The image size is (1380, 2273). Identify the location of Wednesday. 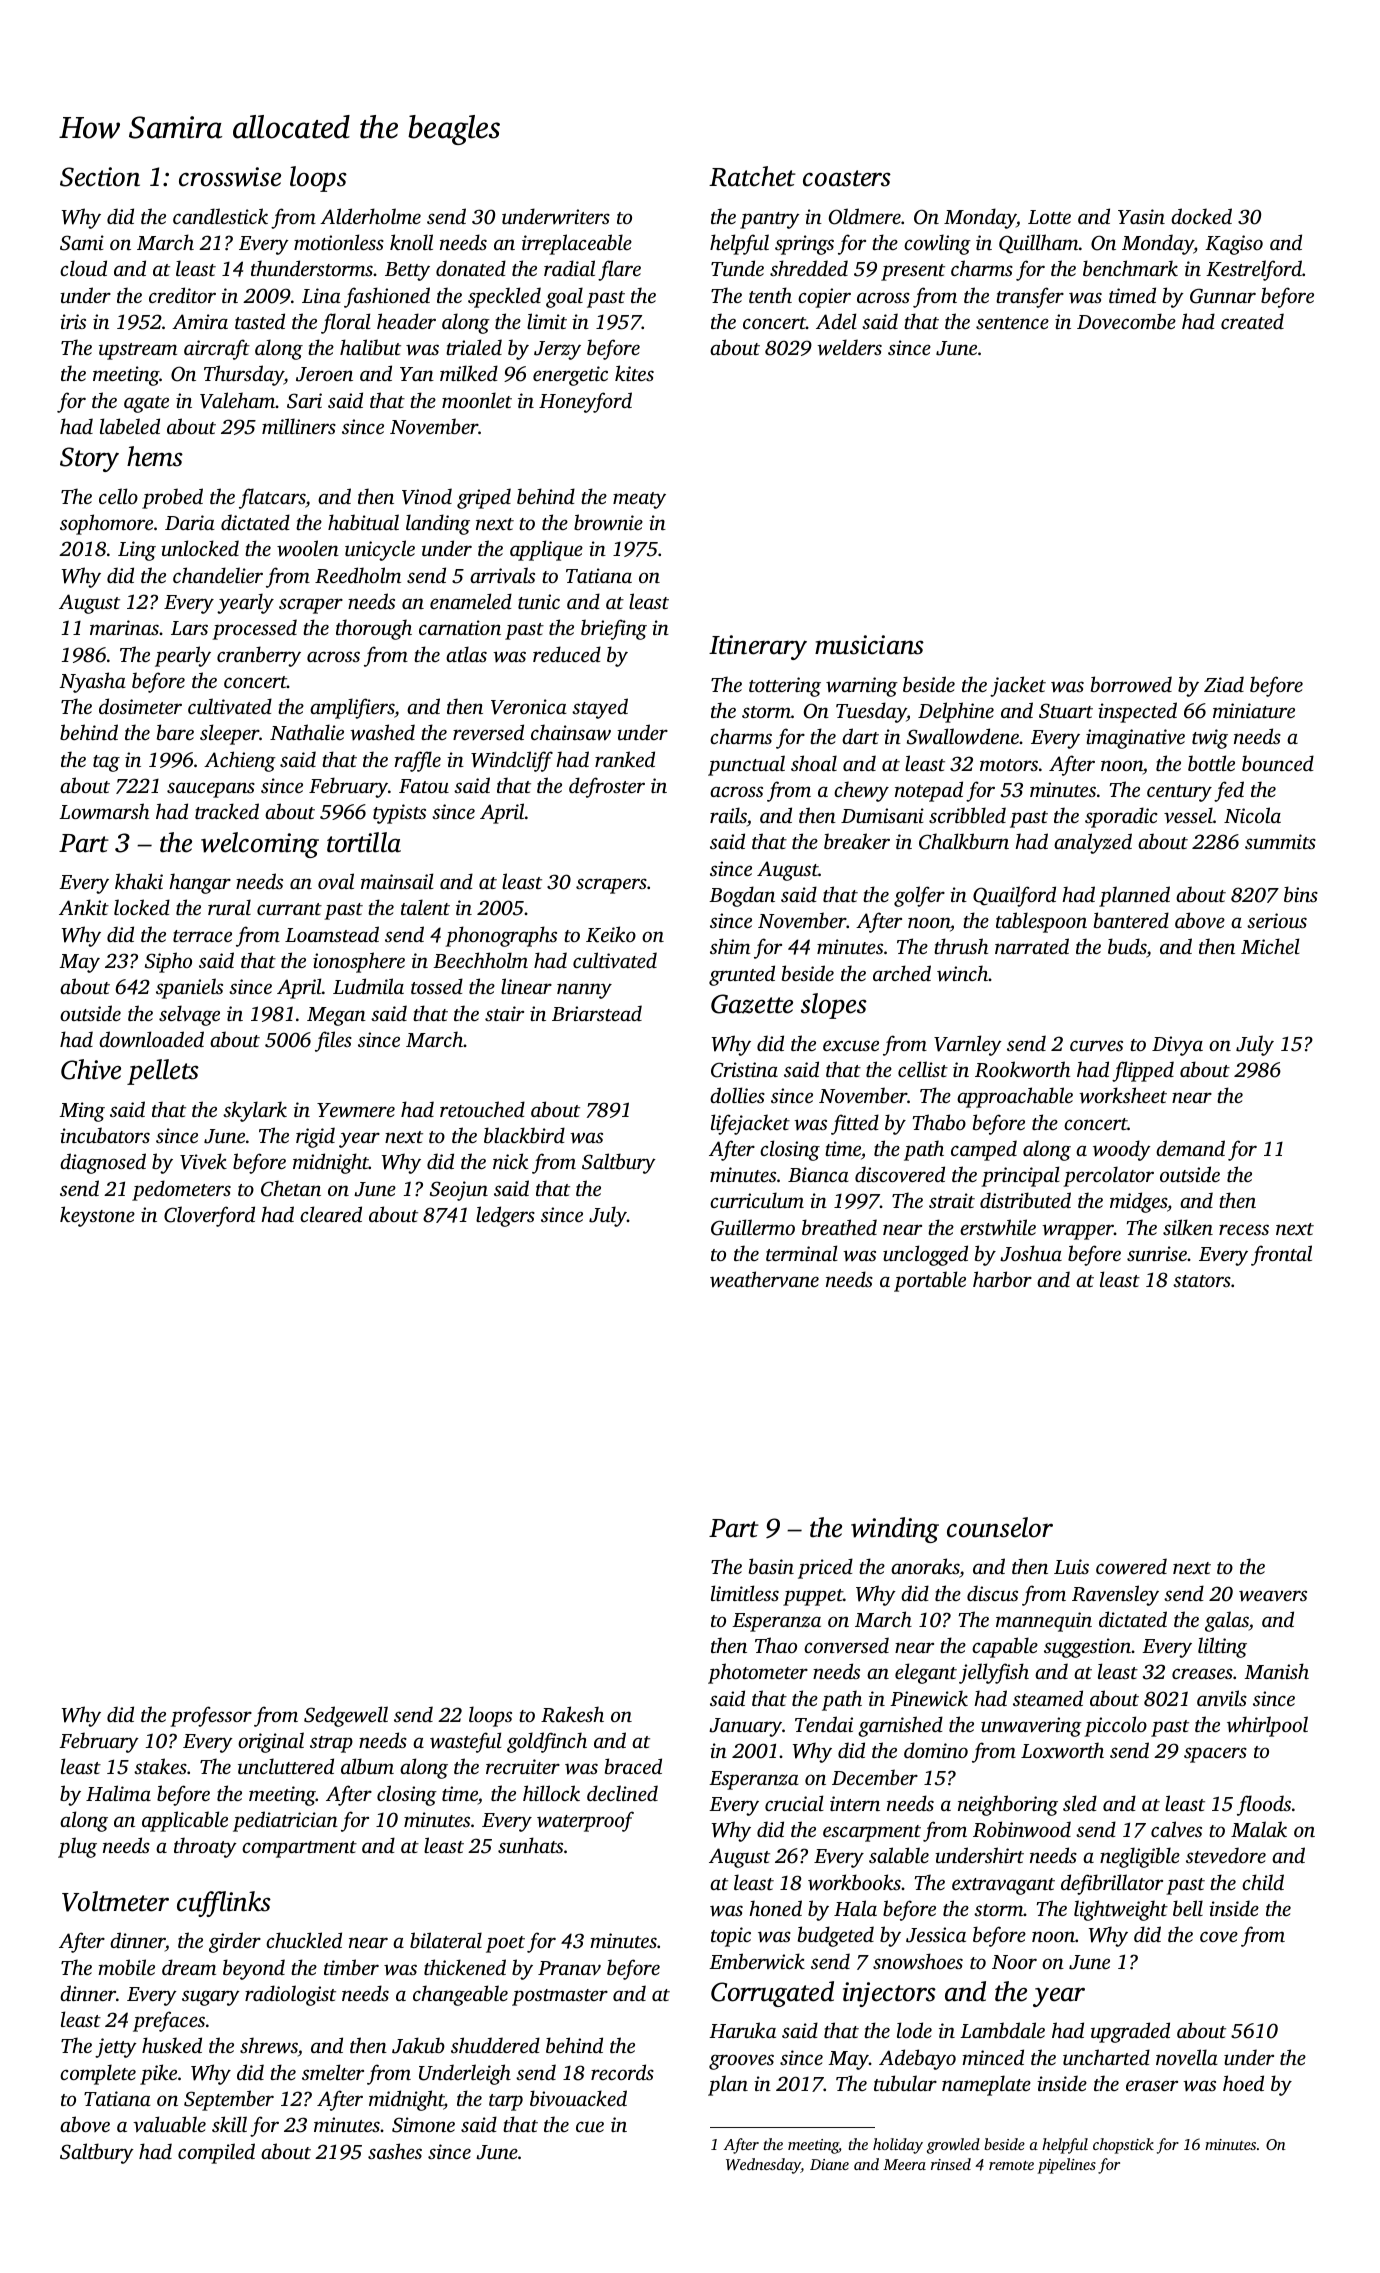
(763, 2166).
